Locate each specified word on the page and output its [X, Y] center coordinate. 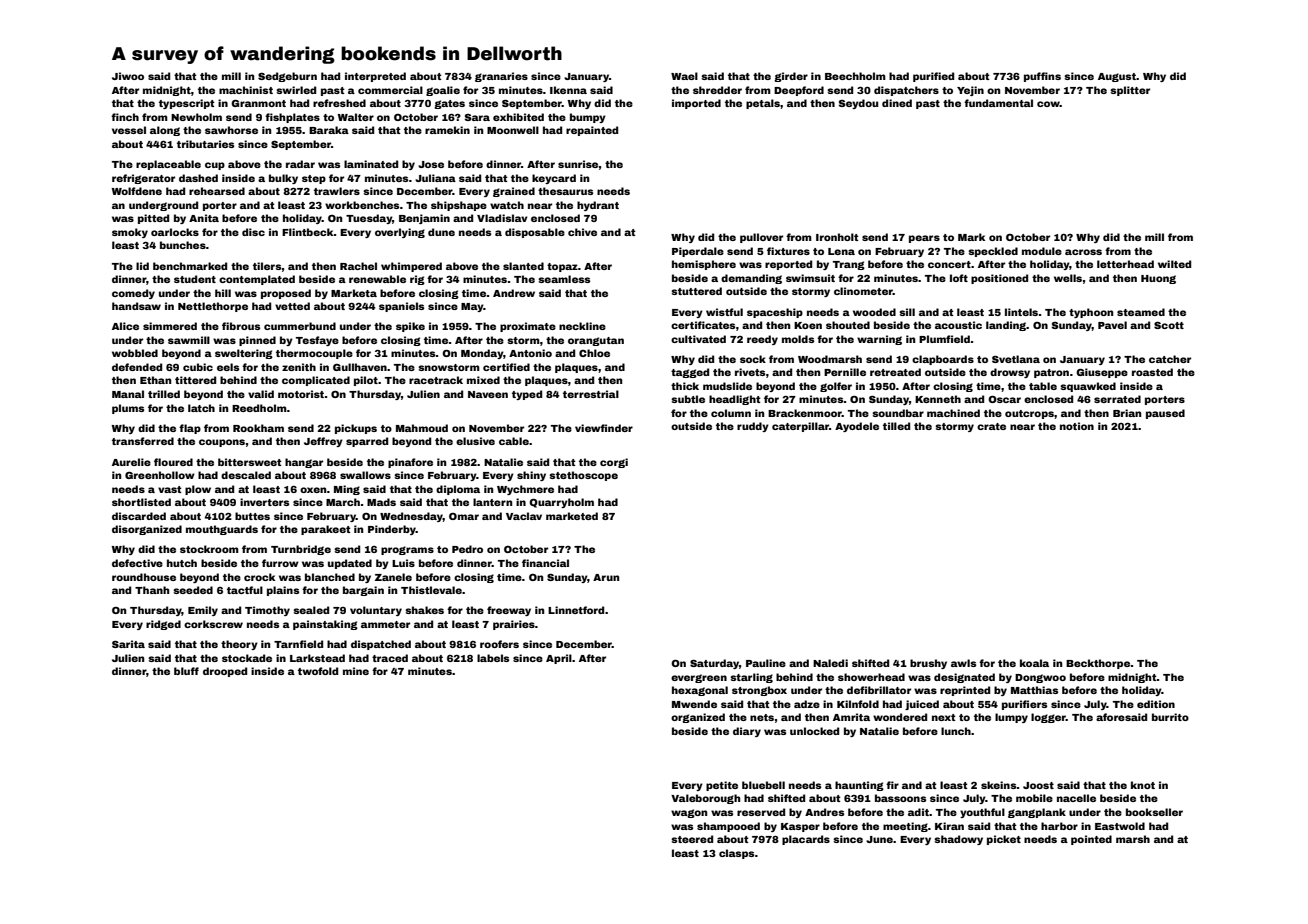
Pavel [1112, 325]
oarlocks [175, 232]
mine [356, 671]
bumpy [588, 118]
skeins [999, 785]
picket [1004, 840]
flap [190, 429]
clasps [737, 854]
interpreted [375, 77]
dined [897, 103]
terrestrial [591, 394]
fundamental [998, 103]
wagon [689, 813]
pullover [761, 238]
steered [692, 839]
